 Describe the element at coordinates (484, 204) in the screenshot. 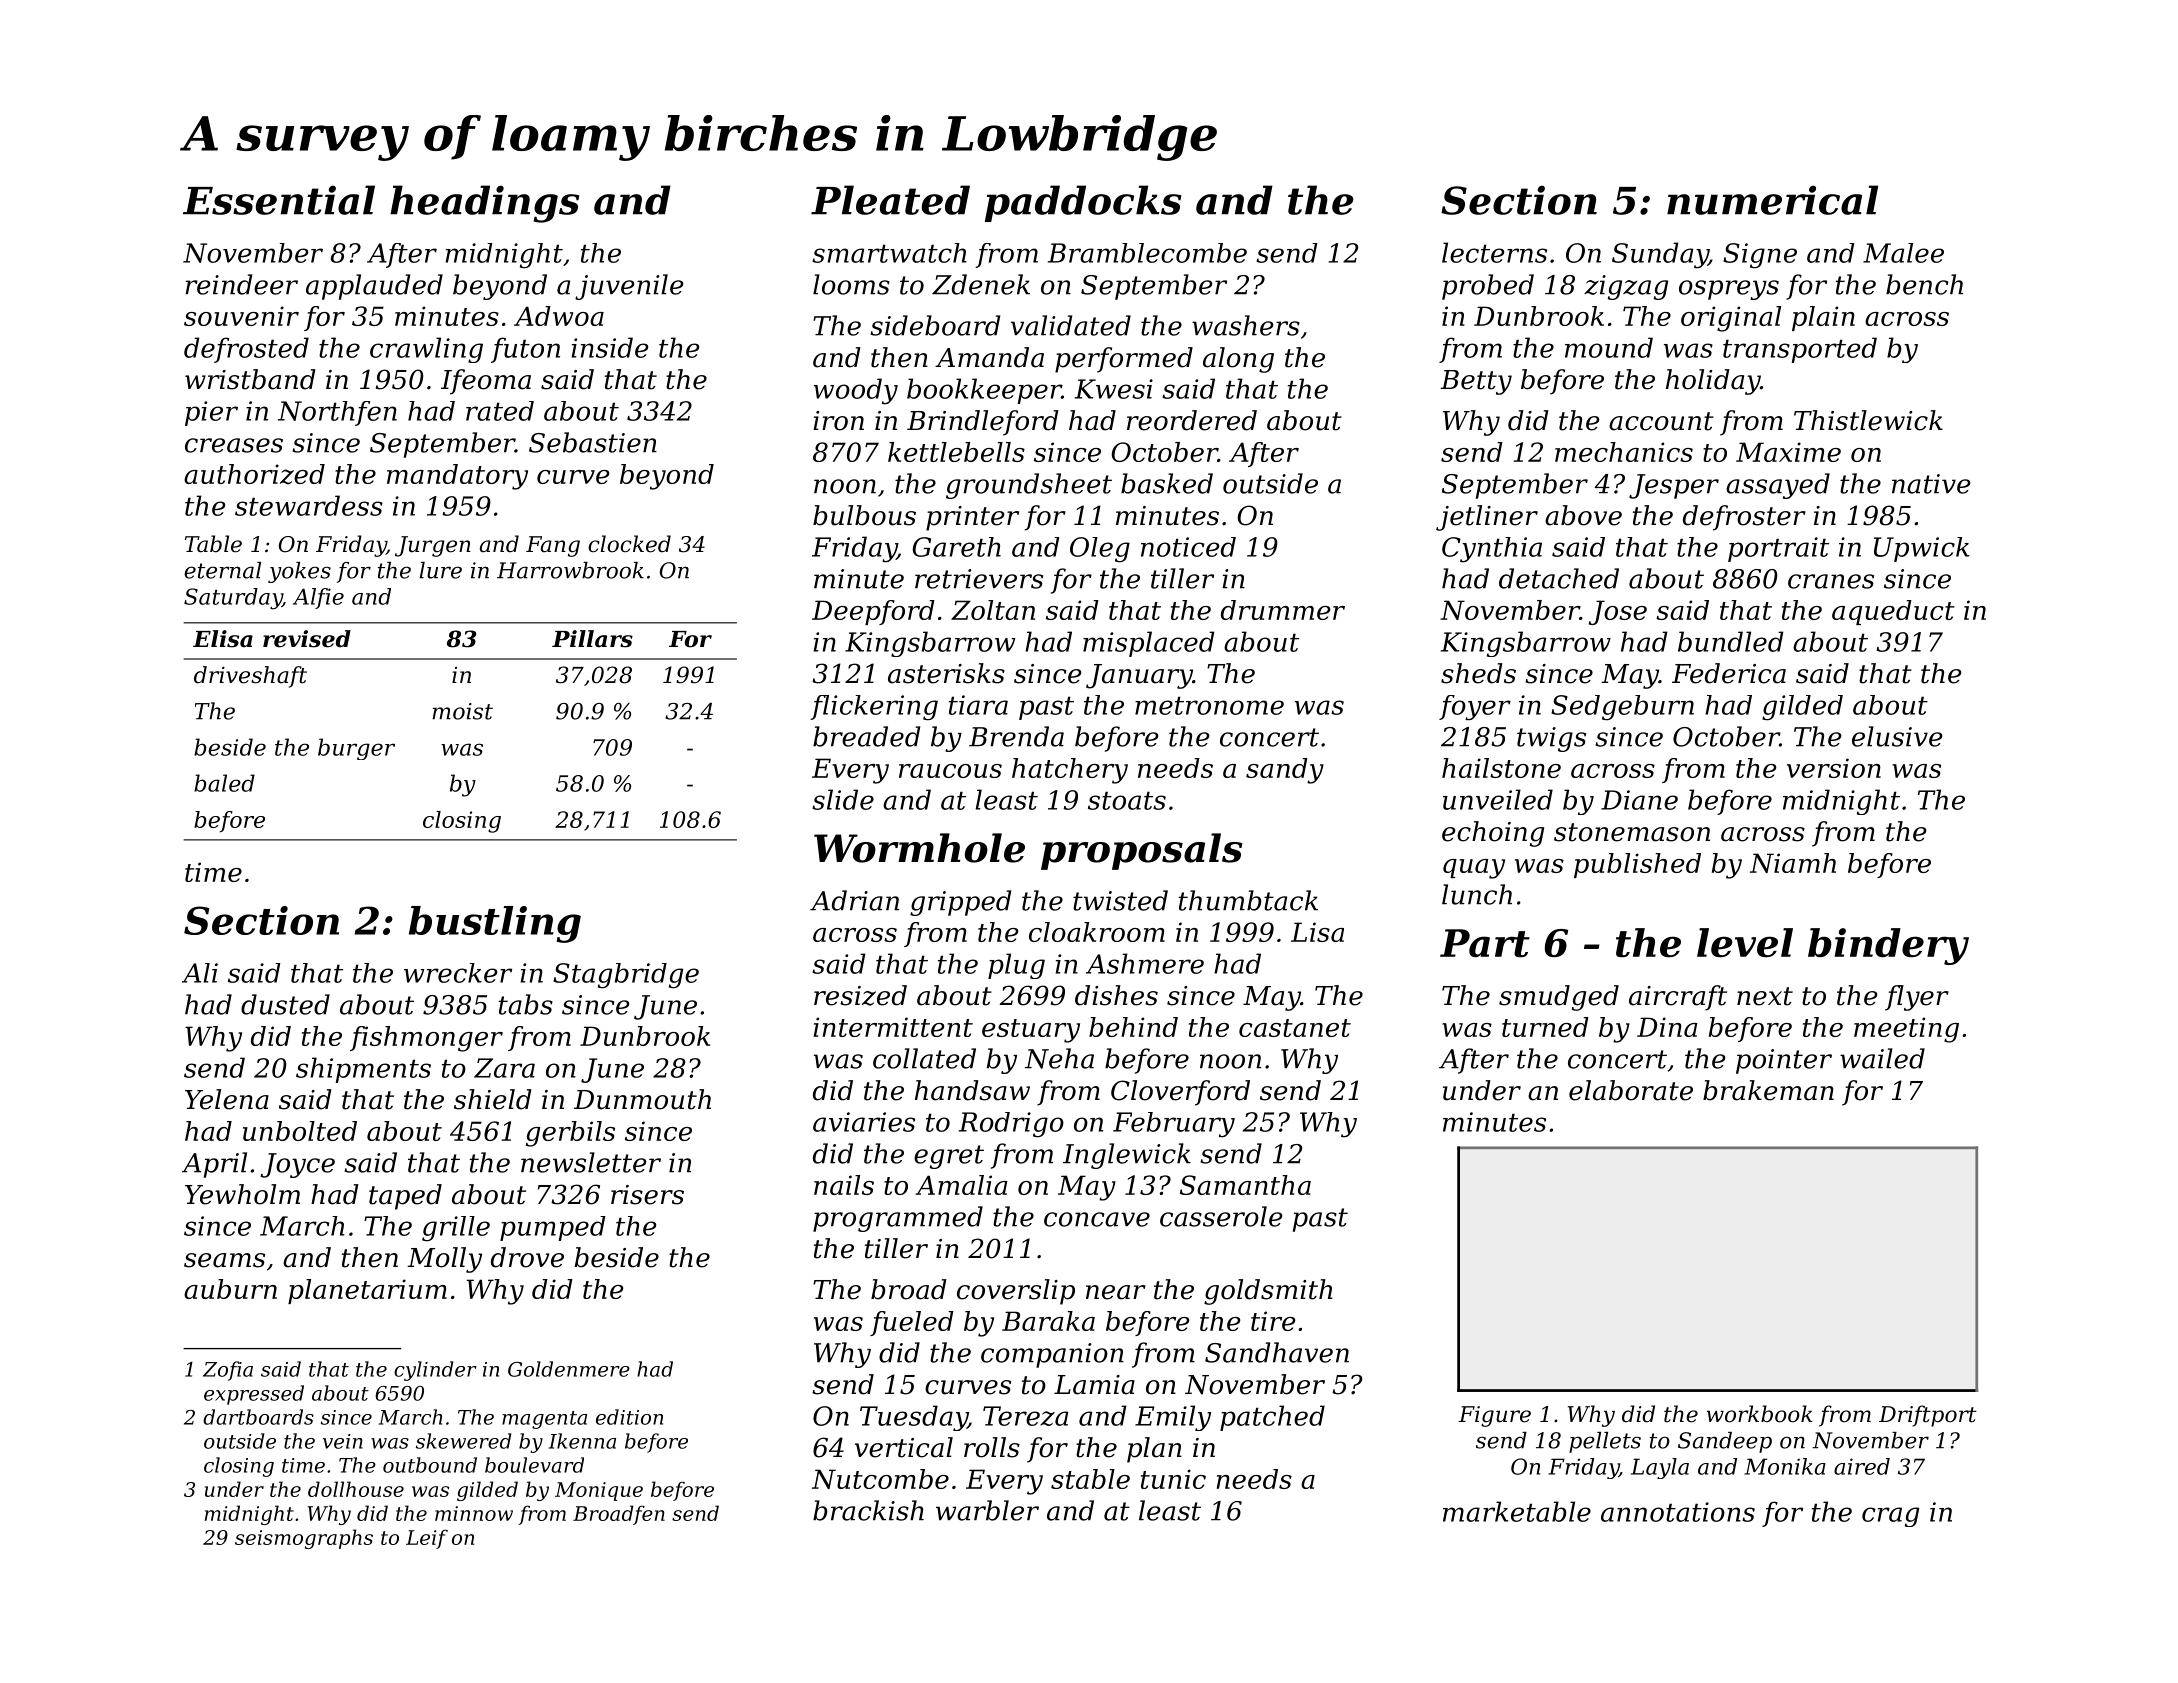

I see `headings` at that location.
